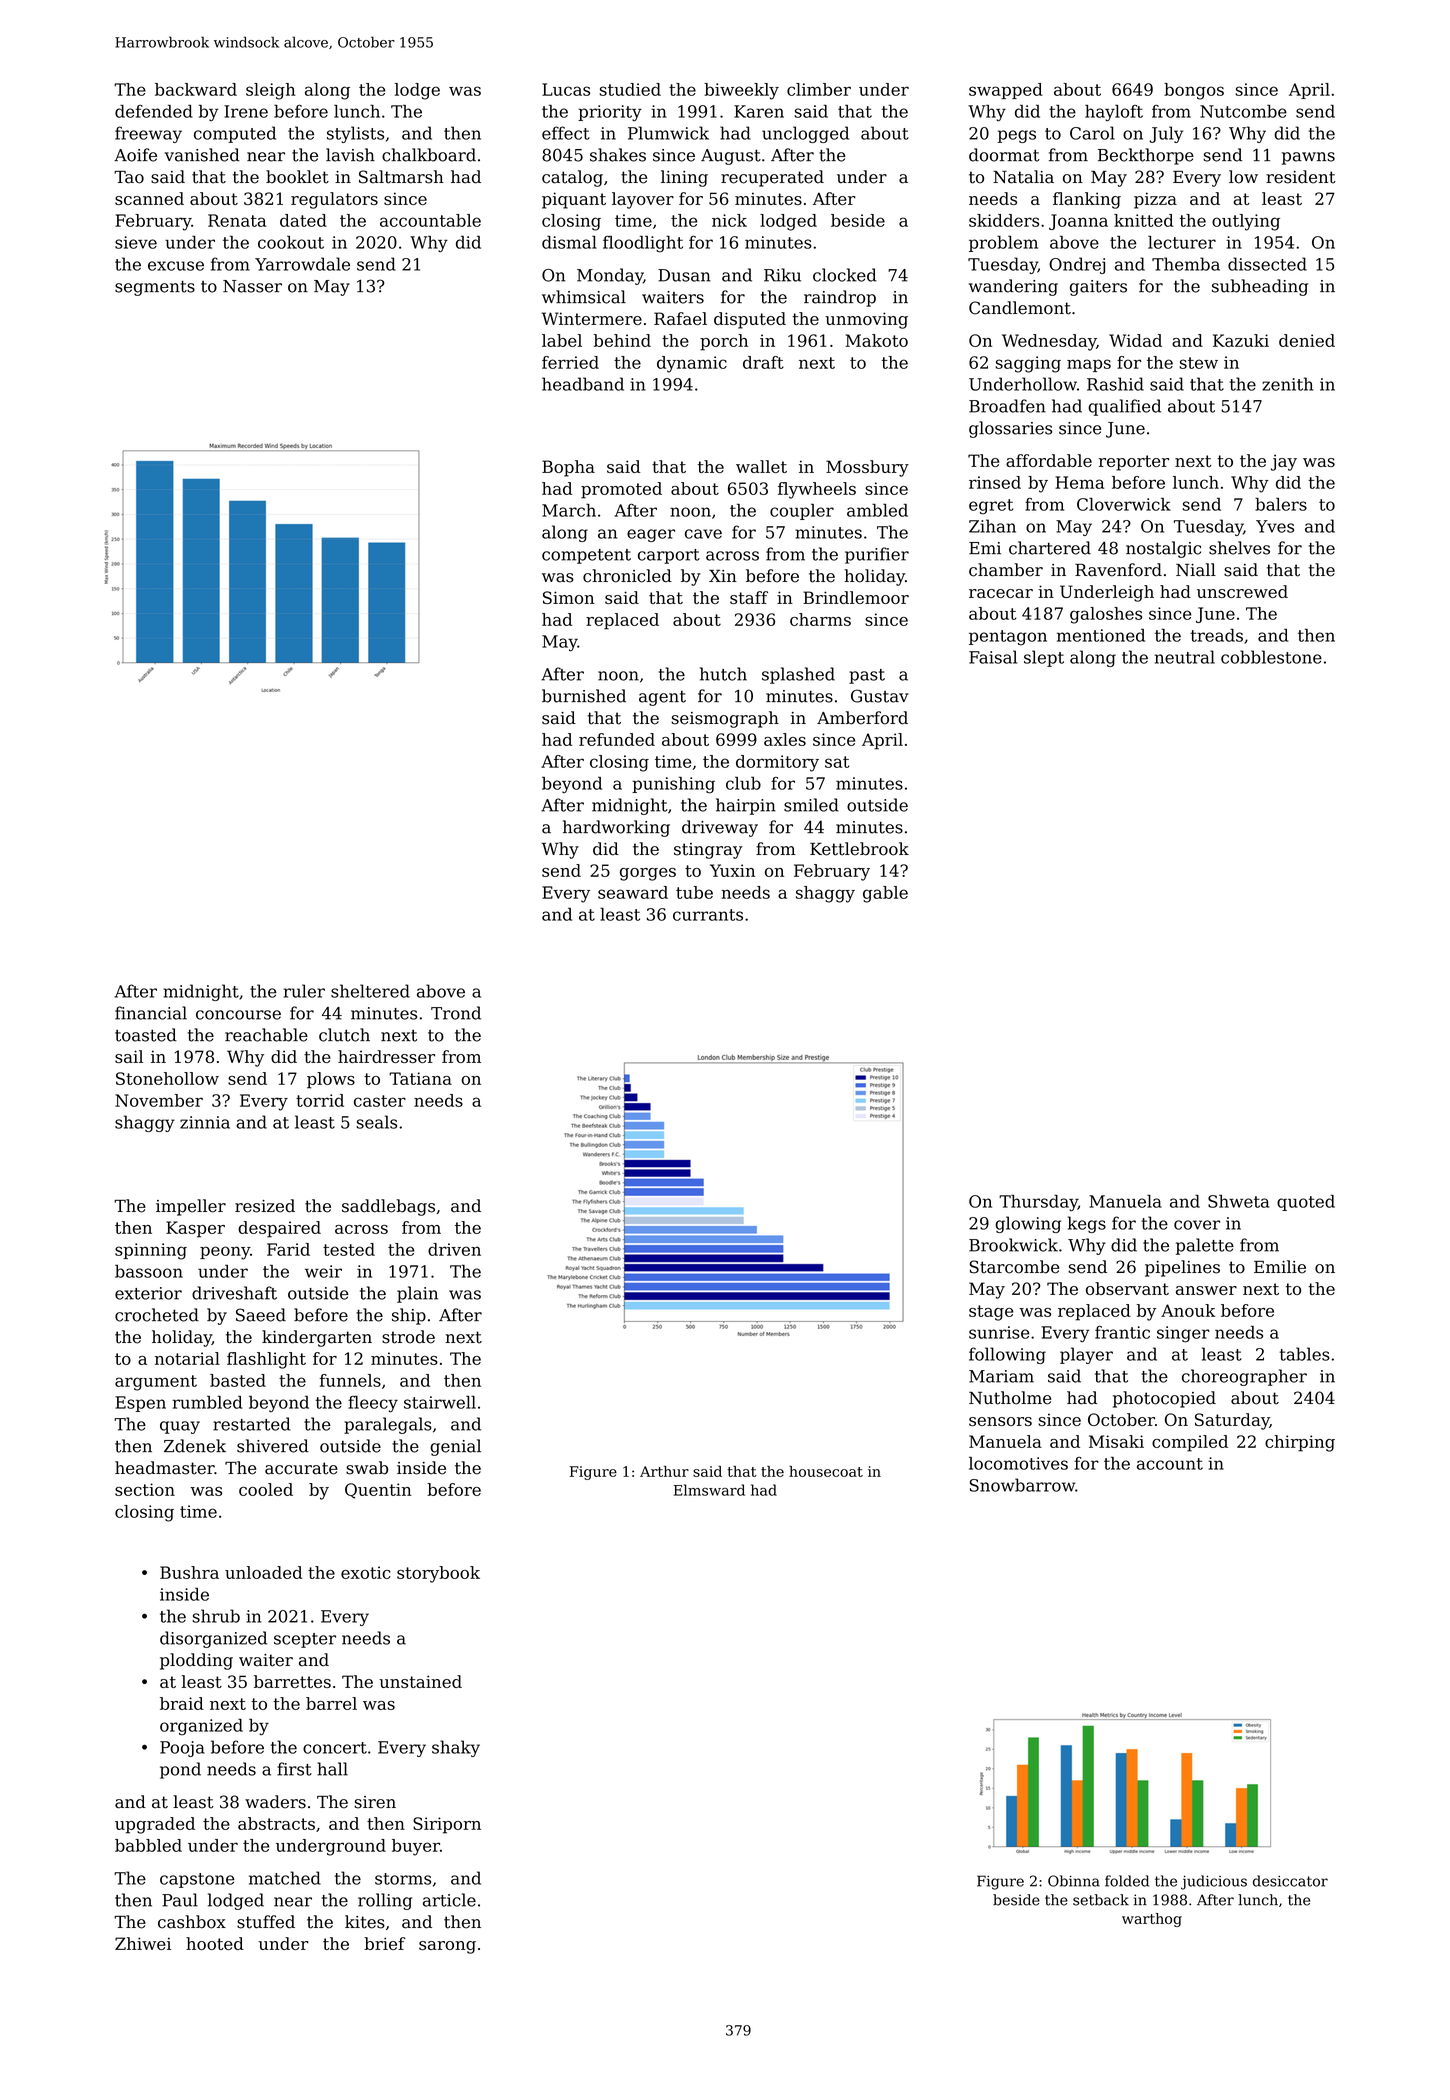 This document has height=2100, width=1450. I want to click on sarong, so click(447, 1947).
